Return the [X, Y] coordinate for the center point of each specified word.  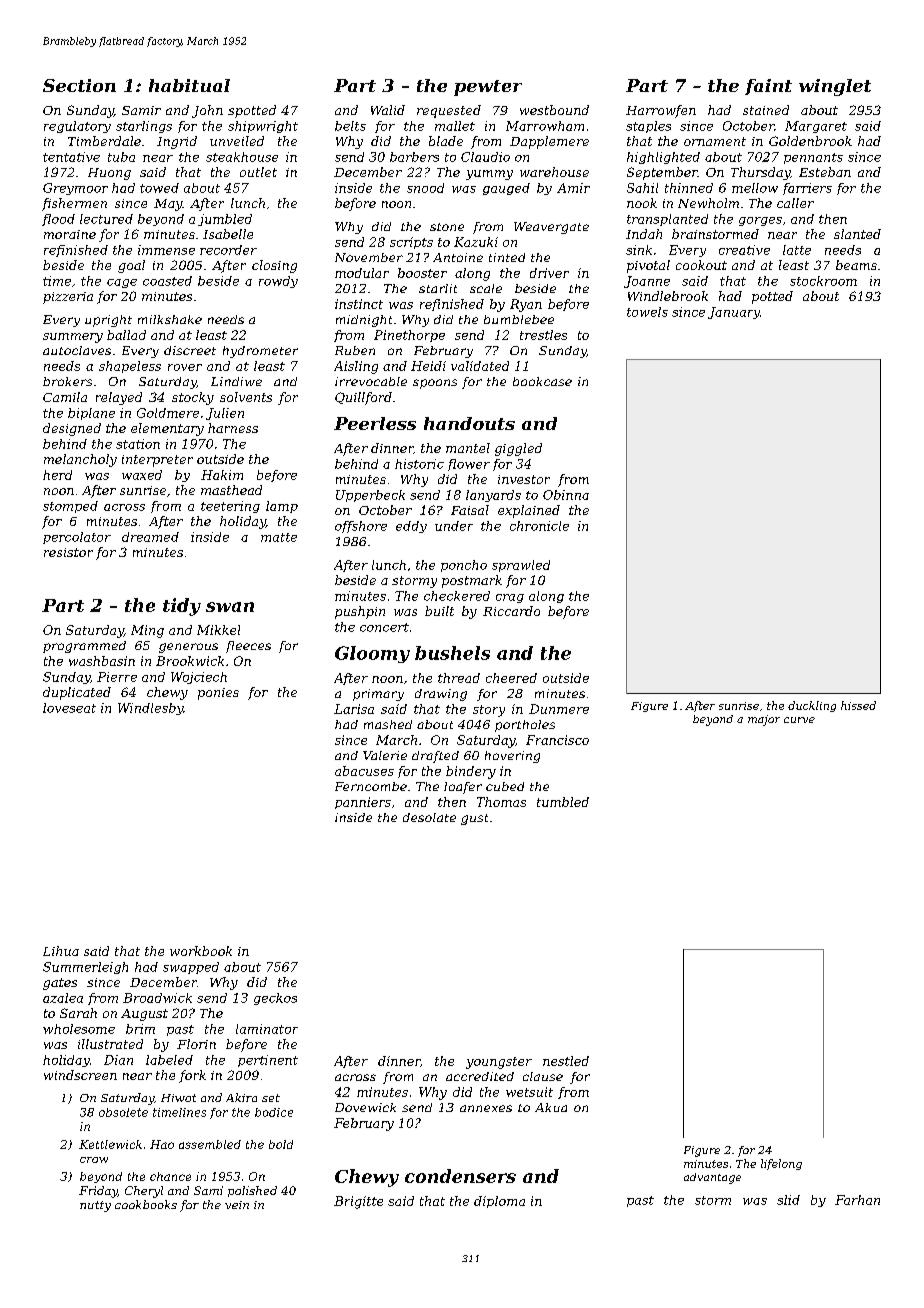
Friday [98, 1192]
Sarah [78, 1013]
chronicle [539, 526]
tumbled [563, 802]
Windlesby [151, 709]
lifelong [781, 1164]
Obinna [566, 495]
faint [768, 87]
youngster [499, 1063]
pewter [488, 88]
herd [57, 475]
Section [79, 85]
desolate [429, 817]
